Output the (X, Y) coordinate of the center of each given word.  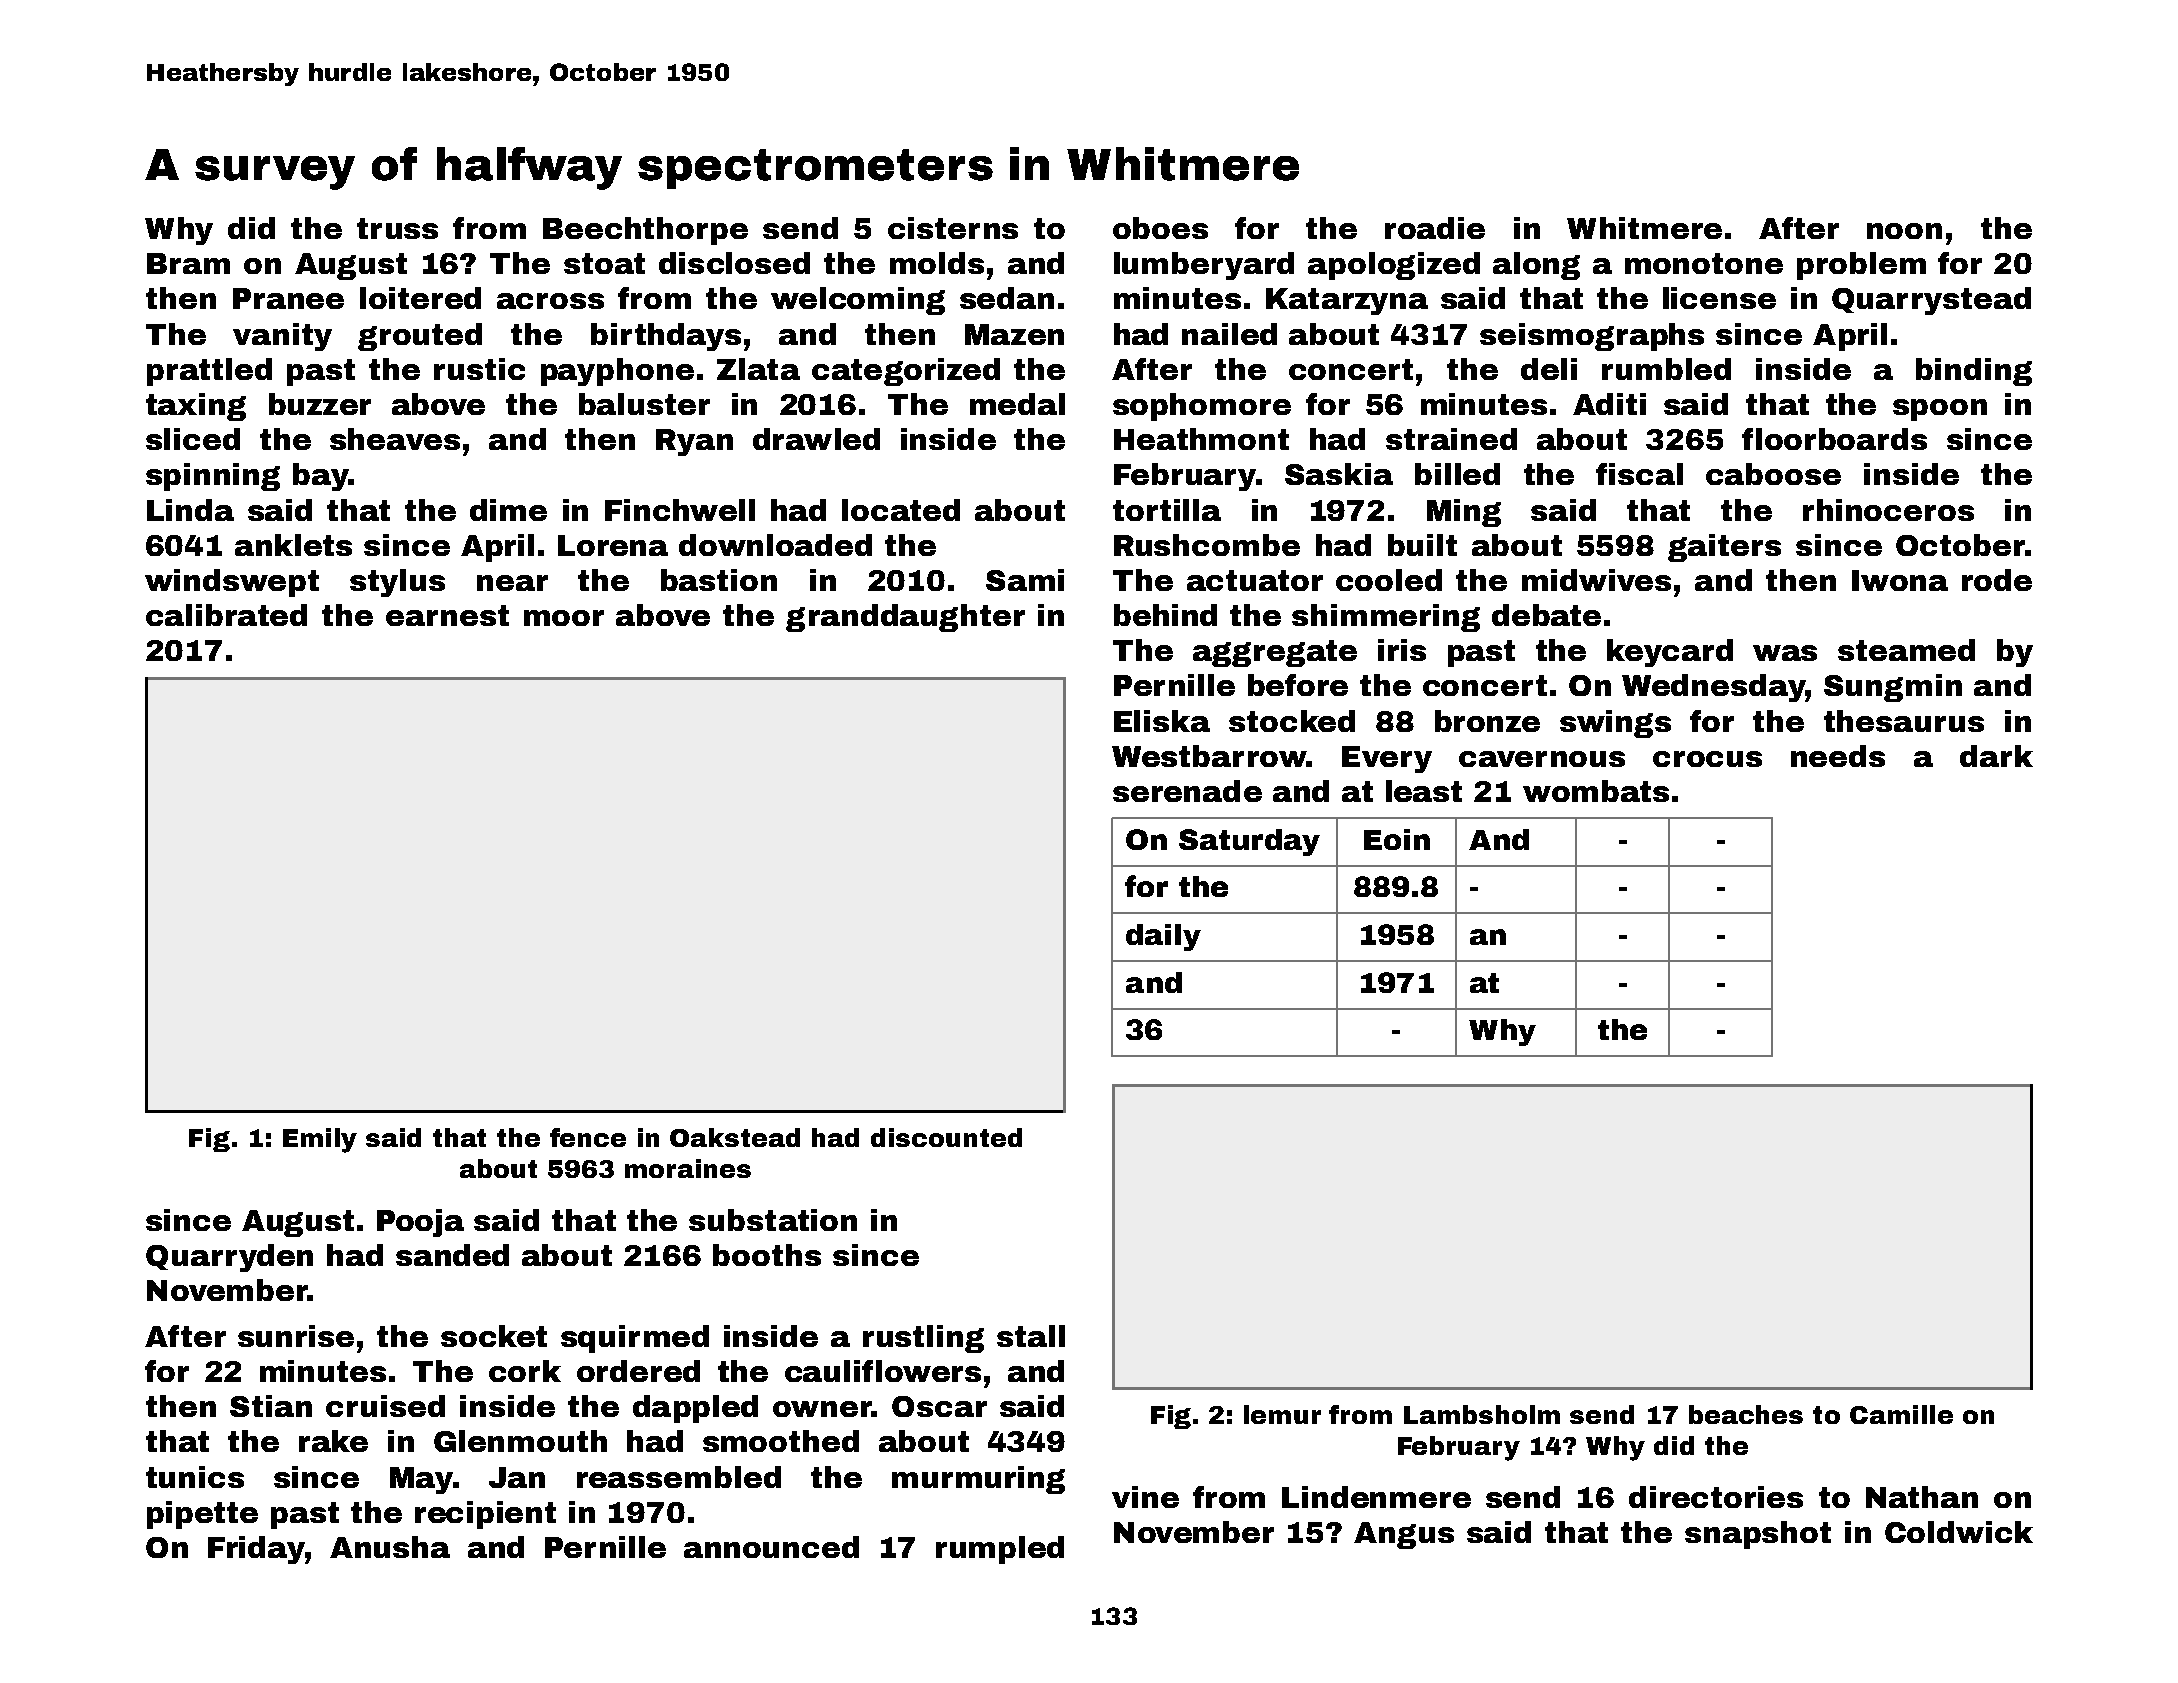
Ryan (694, 442)
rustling (923, 1339)
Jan (517, 1477)
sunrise (296, 1336)
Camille (1901, 1414)
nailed (1229, 334)
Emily (320, 1140)
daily (1163, 937)
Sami (1025, 580)
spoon (1940, 410)
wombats (1596, 791)
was (1785, 653)
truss (397, 228)
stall (1031, 1336)
